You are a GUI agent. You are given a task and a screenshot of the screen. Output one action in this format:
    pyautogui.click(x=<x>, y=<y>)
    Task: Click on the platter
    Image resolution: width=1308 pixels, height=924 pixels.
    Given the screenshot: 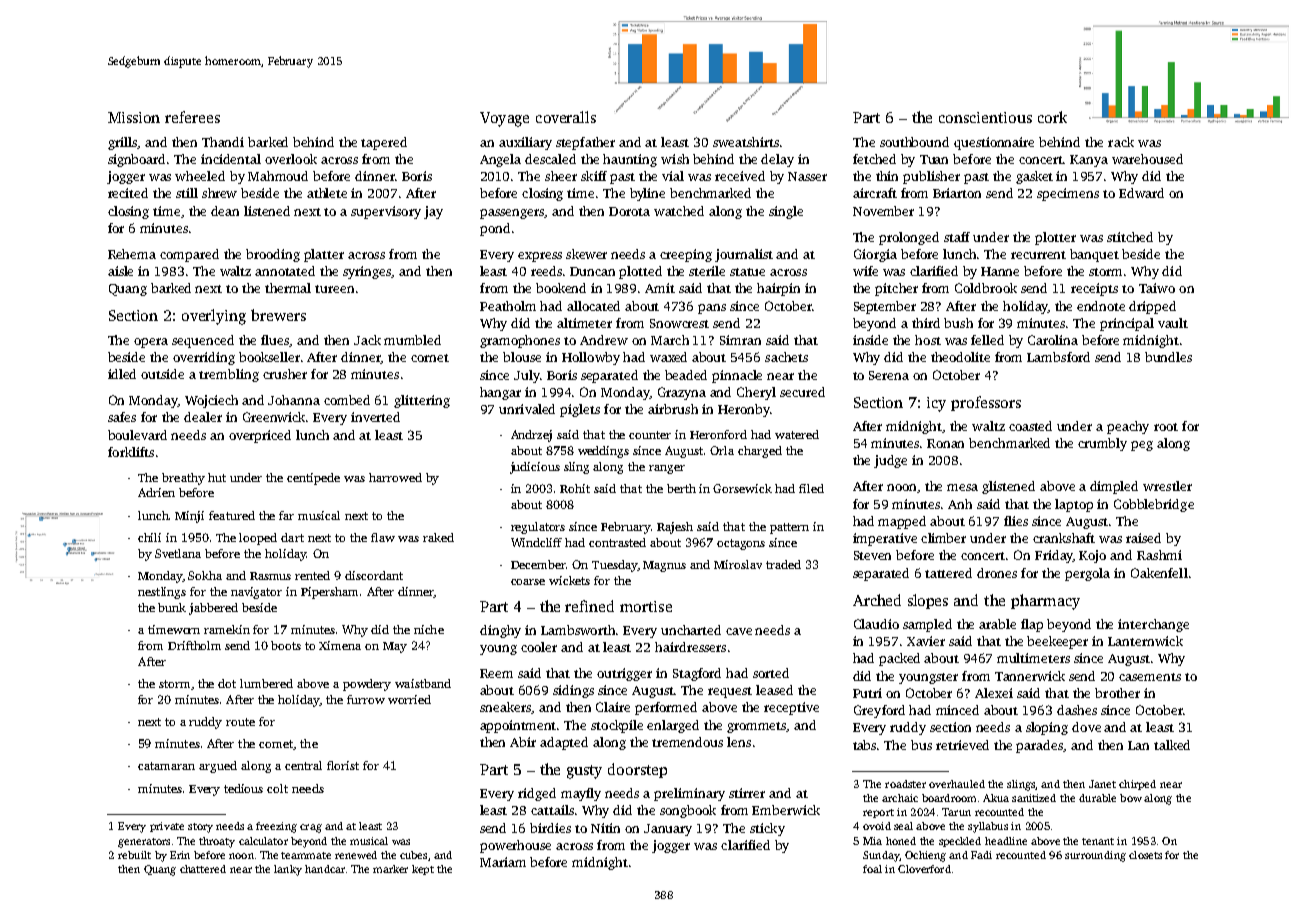 What is the action you would take?
    pyautogui.click(x=324, y=255)
